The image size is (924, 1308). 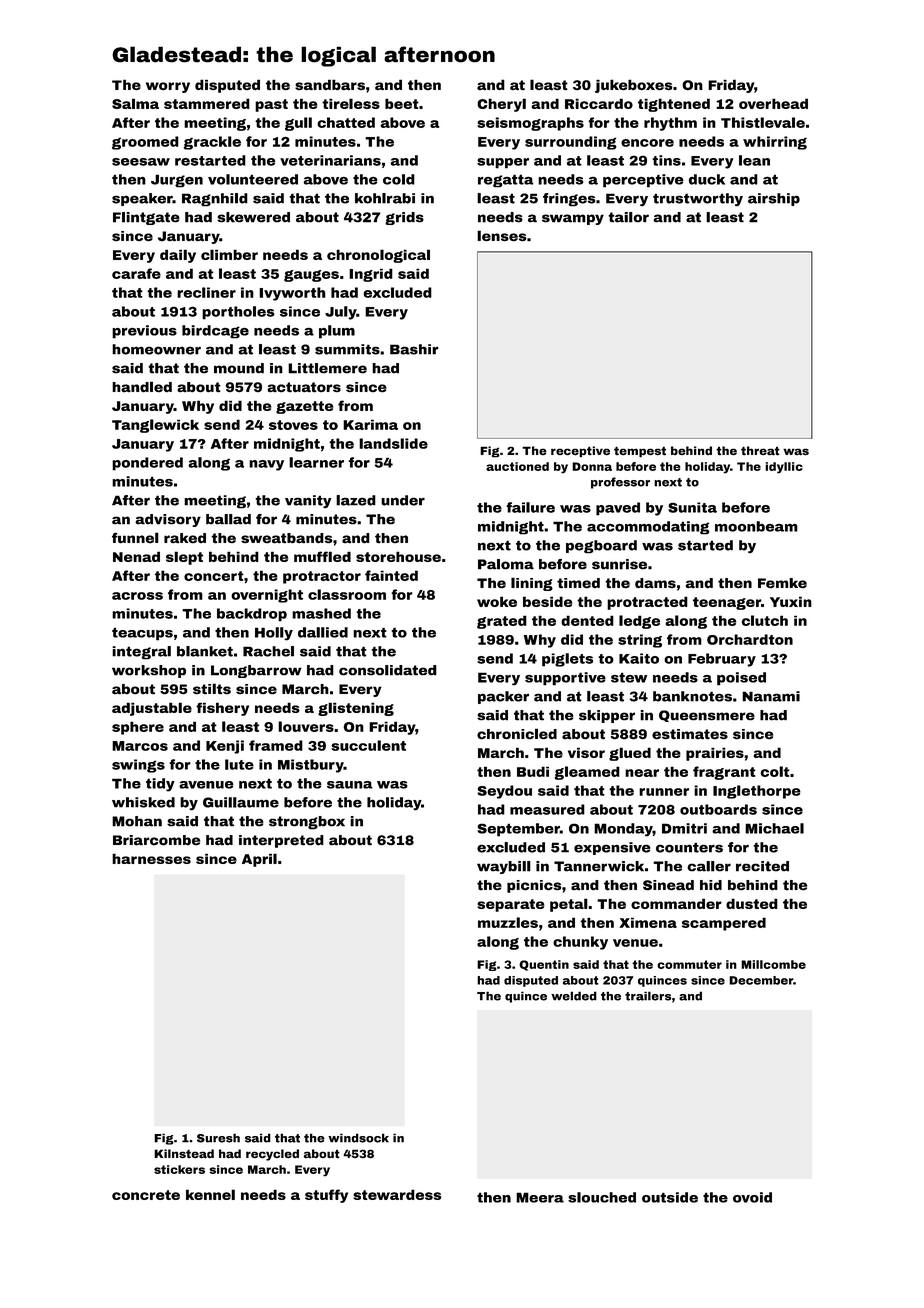 What do you see at coordinates (212, 143) in the image?
I see `grackle` at bounding box center [212, 143].
